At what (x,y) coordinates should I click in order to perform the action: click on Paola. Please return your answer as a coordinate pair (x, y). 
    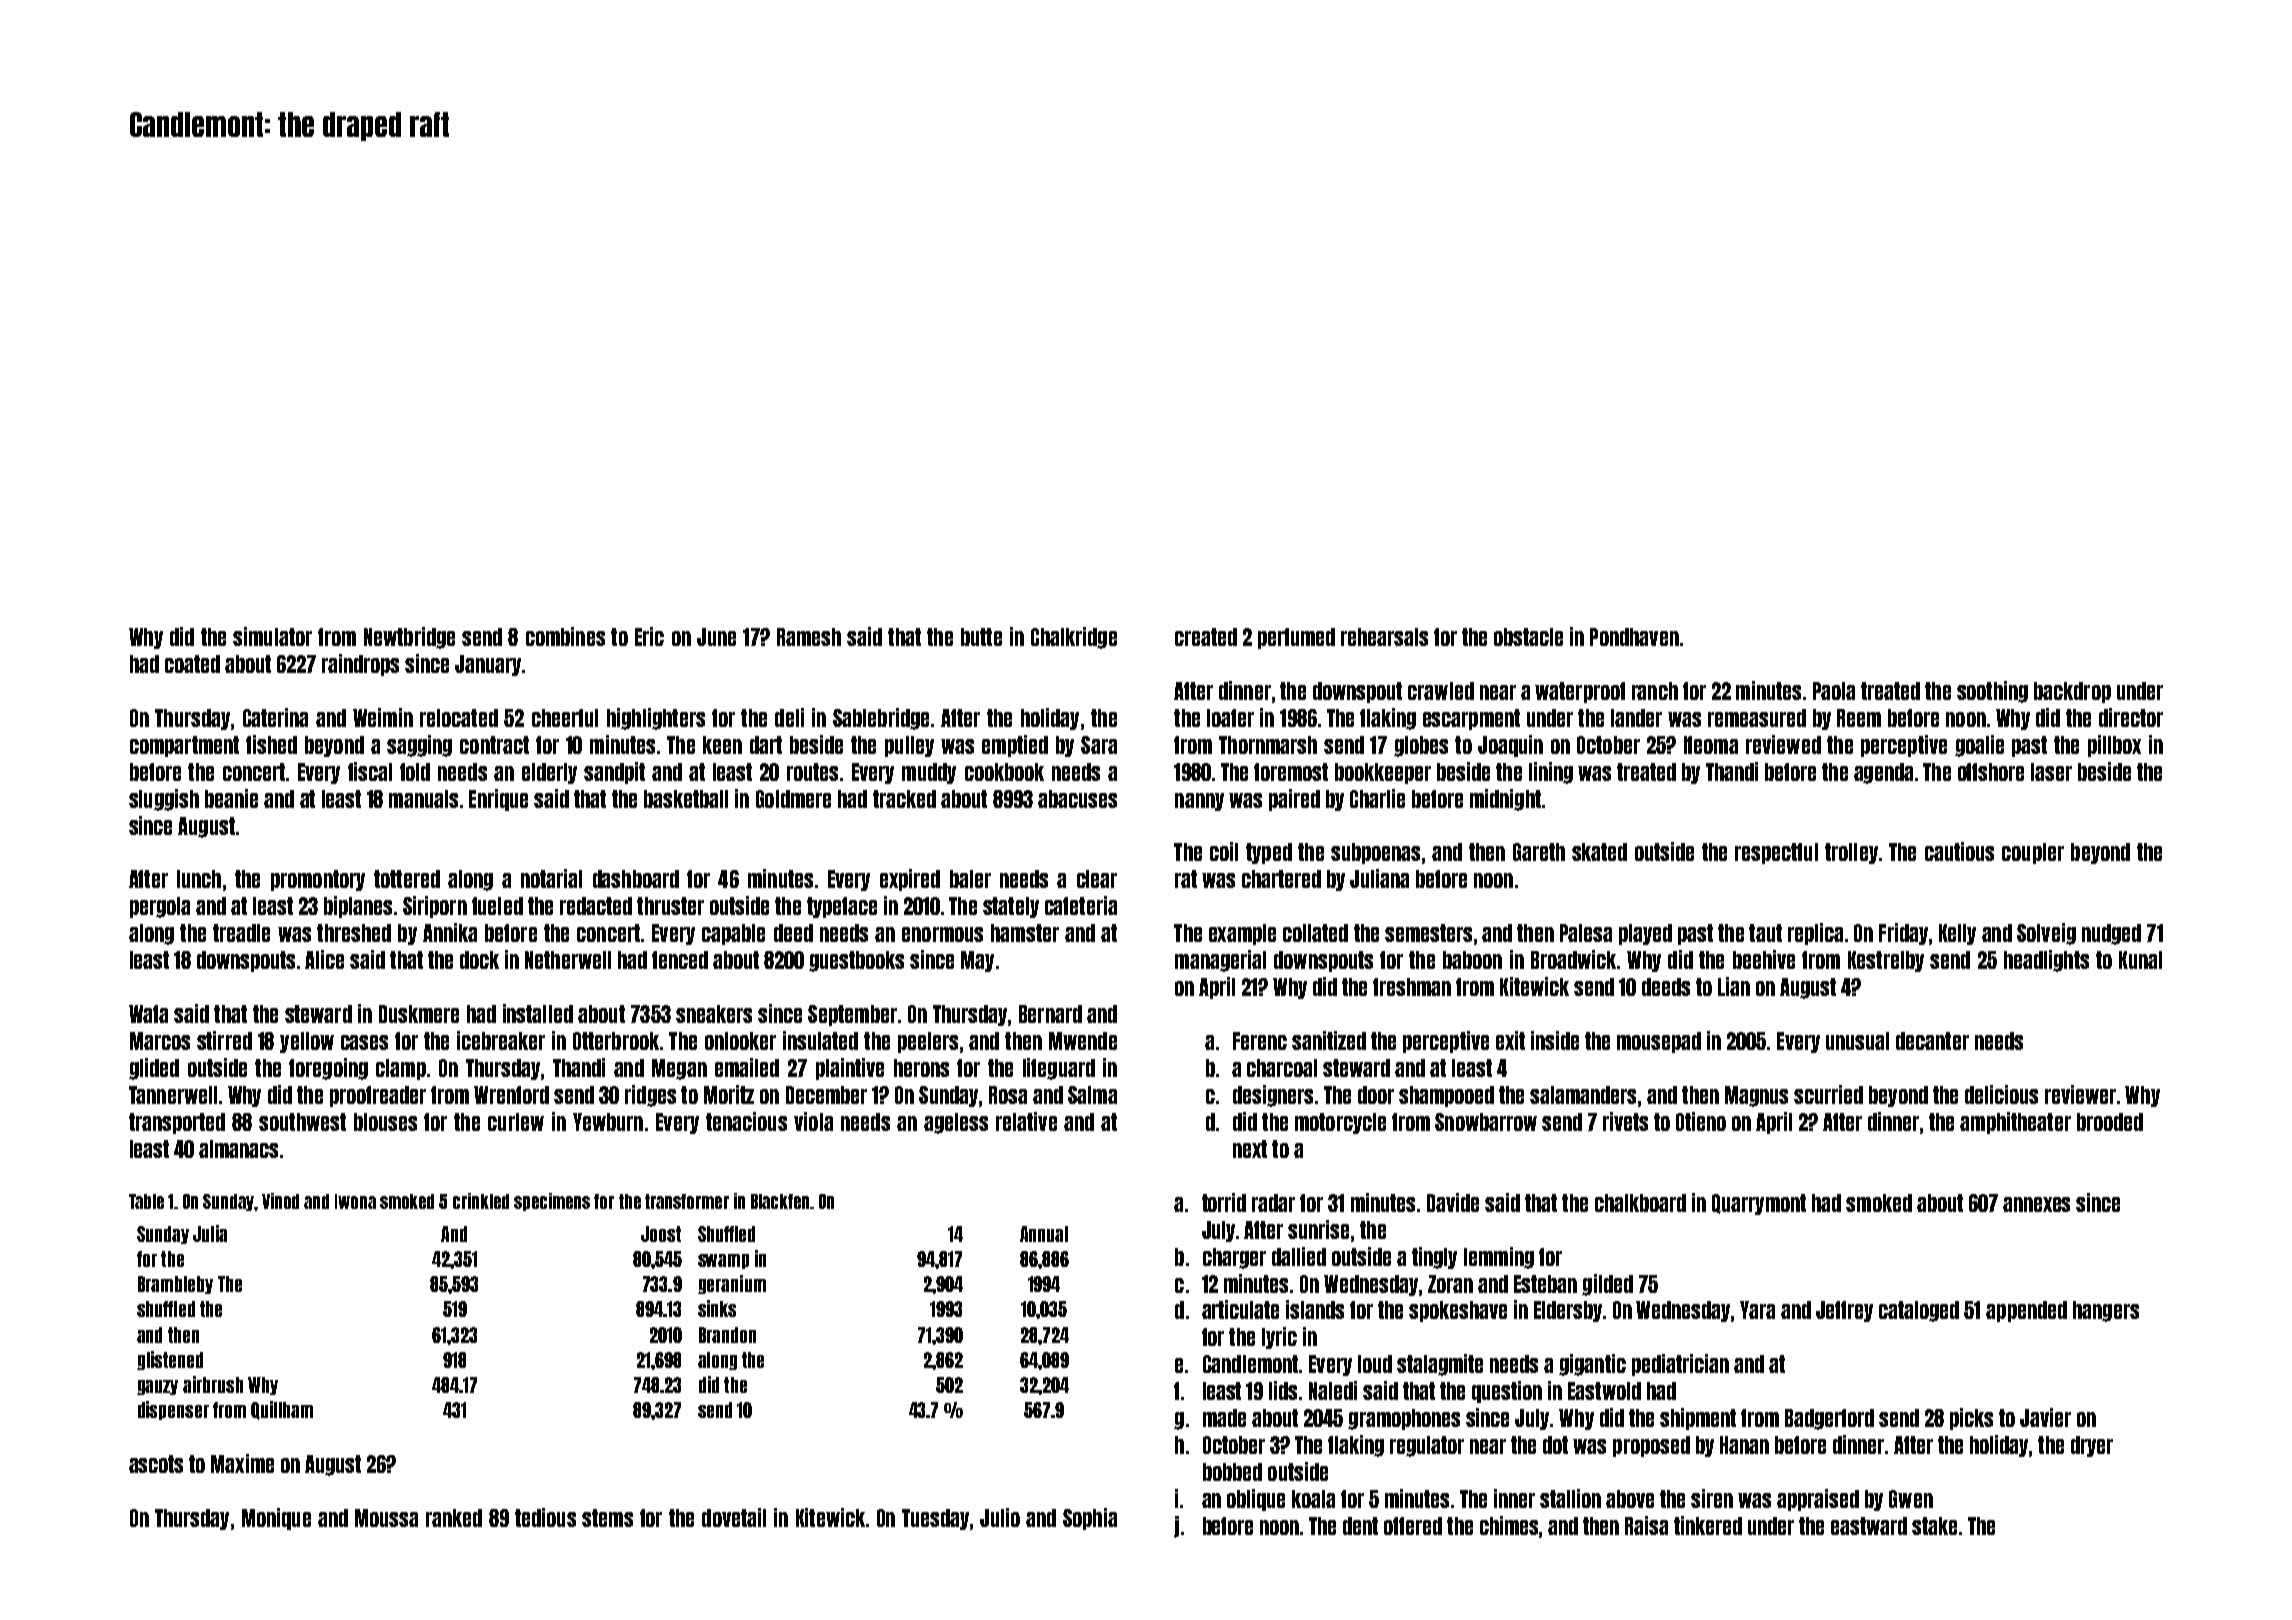
    Looking at the image, I should click on (1834, 691).
